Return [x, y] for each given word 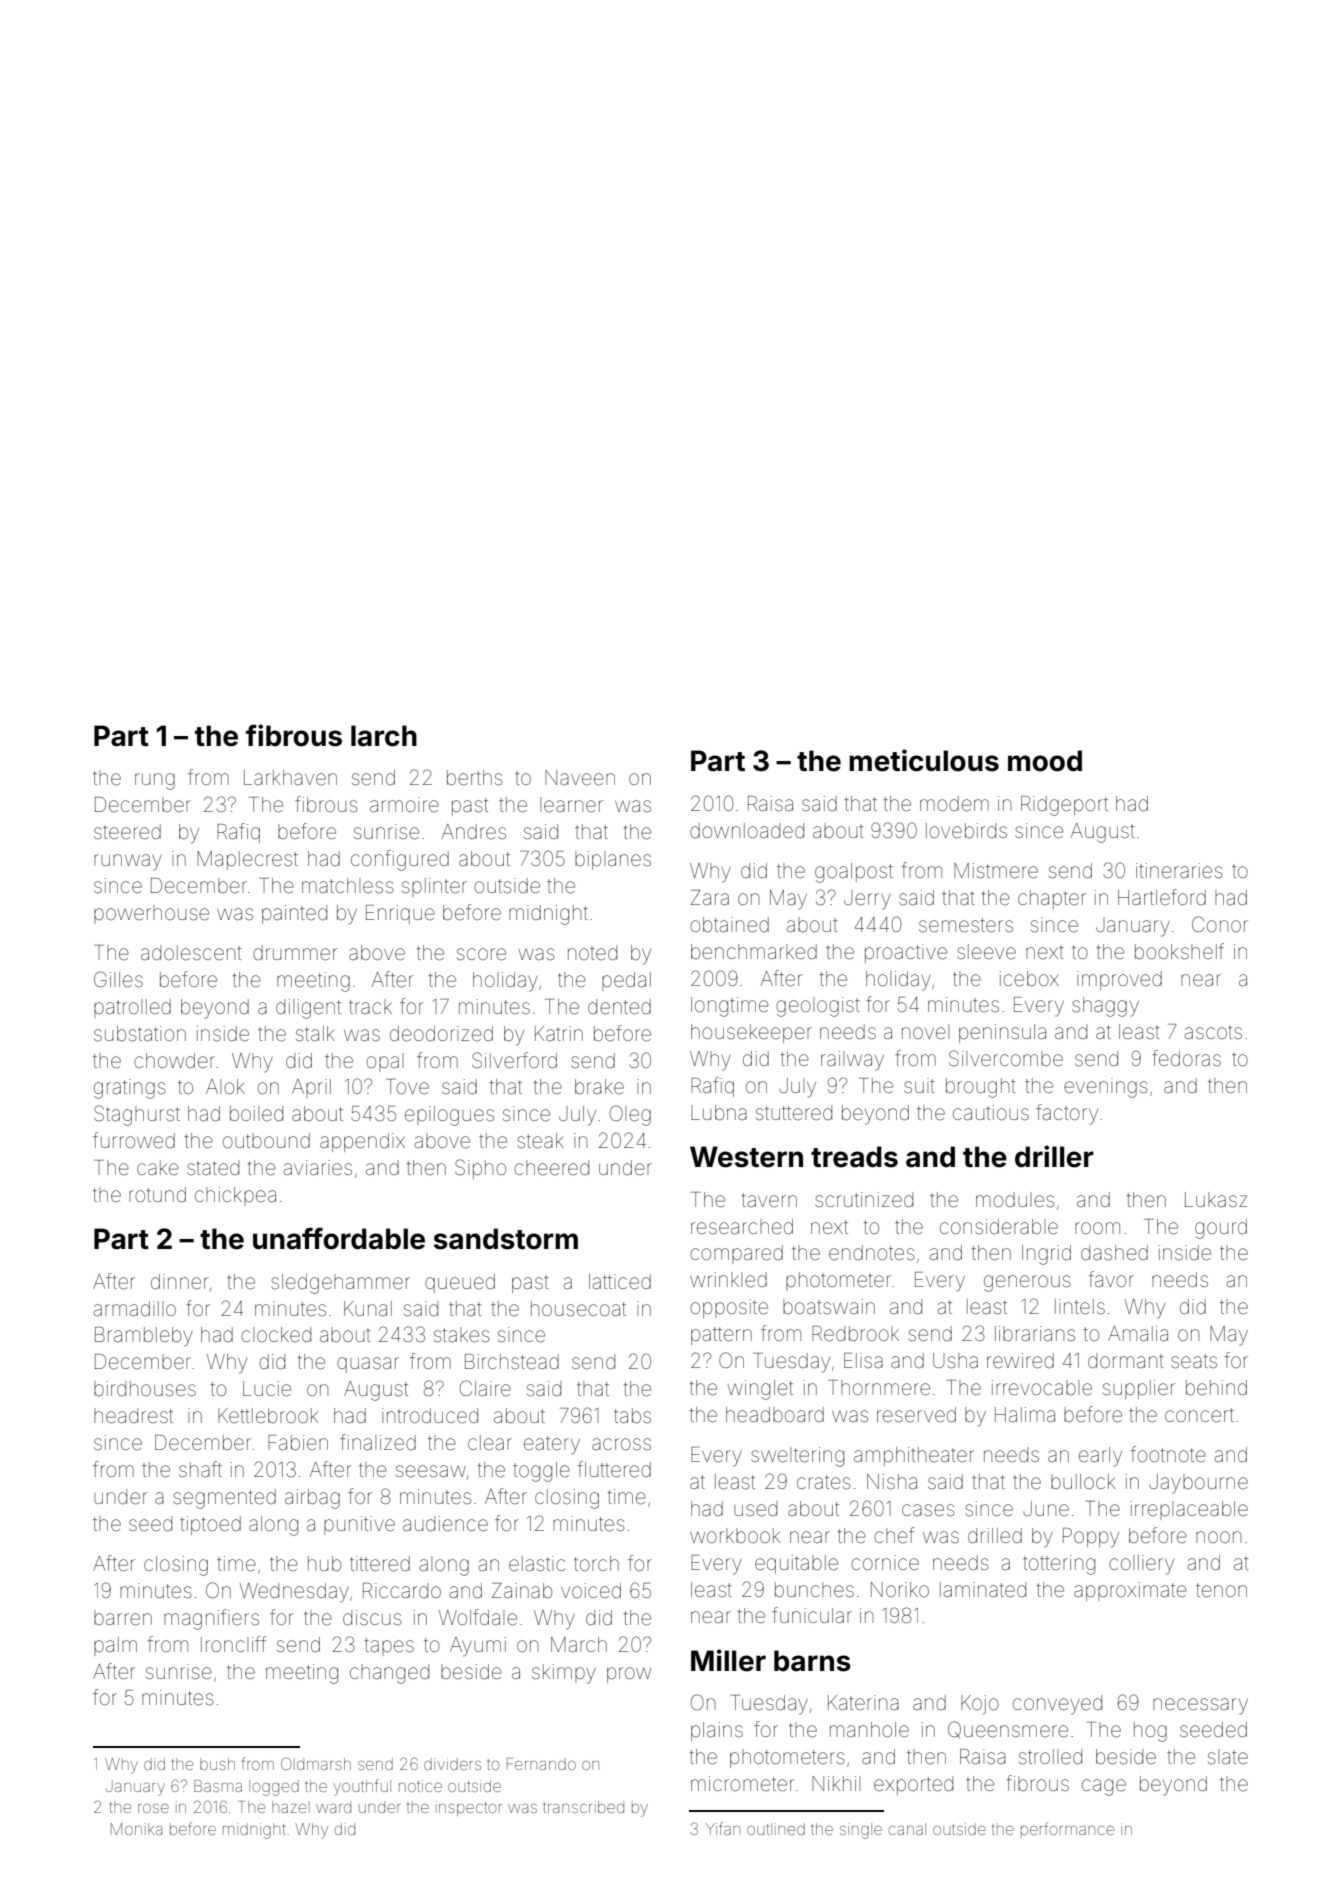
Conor [1220, 924]
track [370, 1006]
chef [894, 1535]
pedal [626, 981]
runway [128, 862]
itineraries [1179, 871]
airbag [312, 1499]
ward [333, 1807]
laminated [983, 1589]
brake [599, 1086]
